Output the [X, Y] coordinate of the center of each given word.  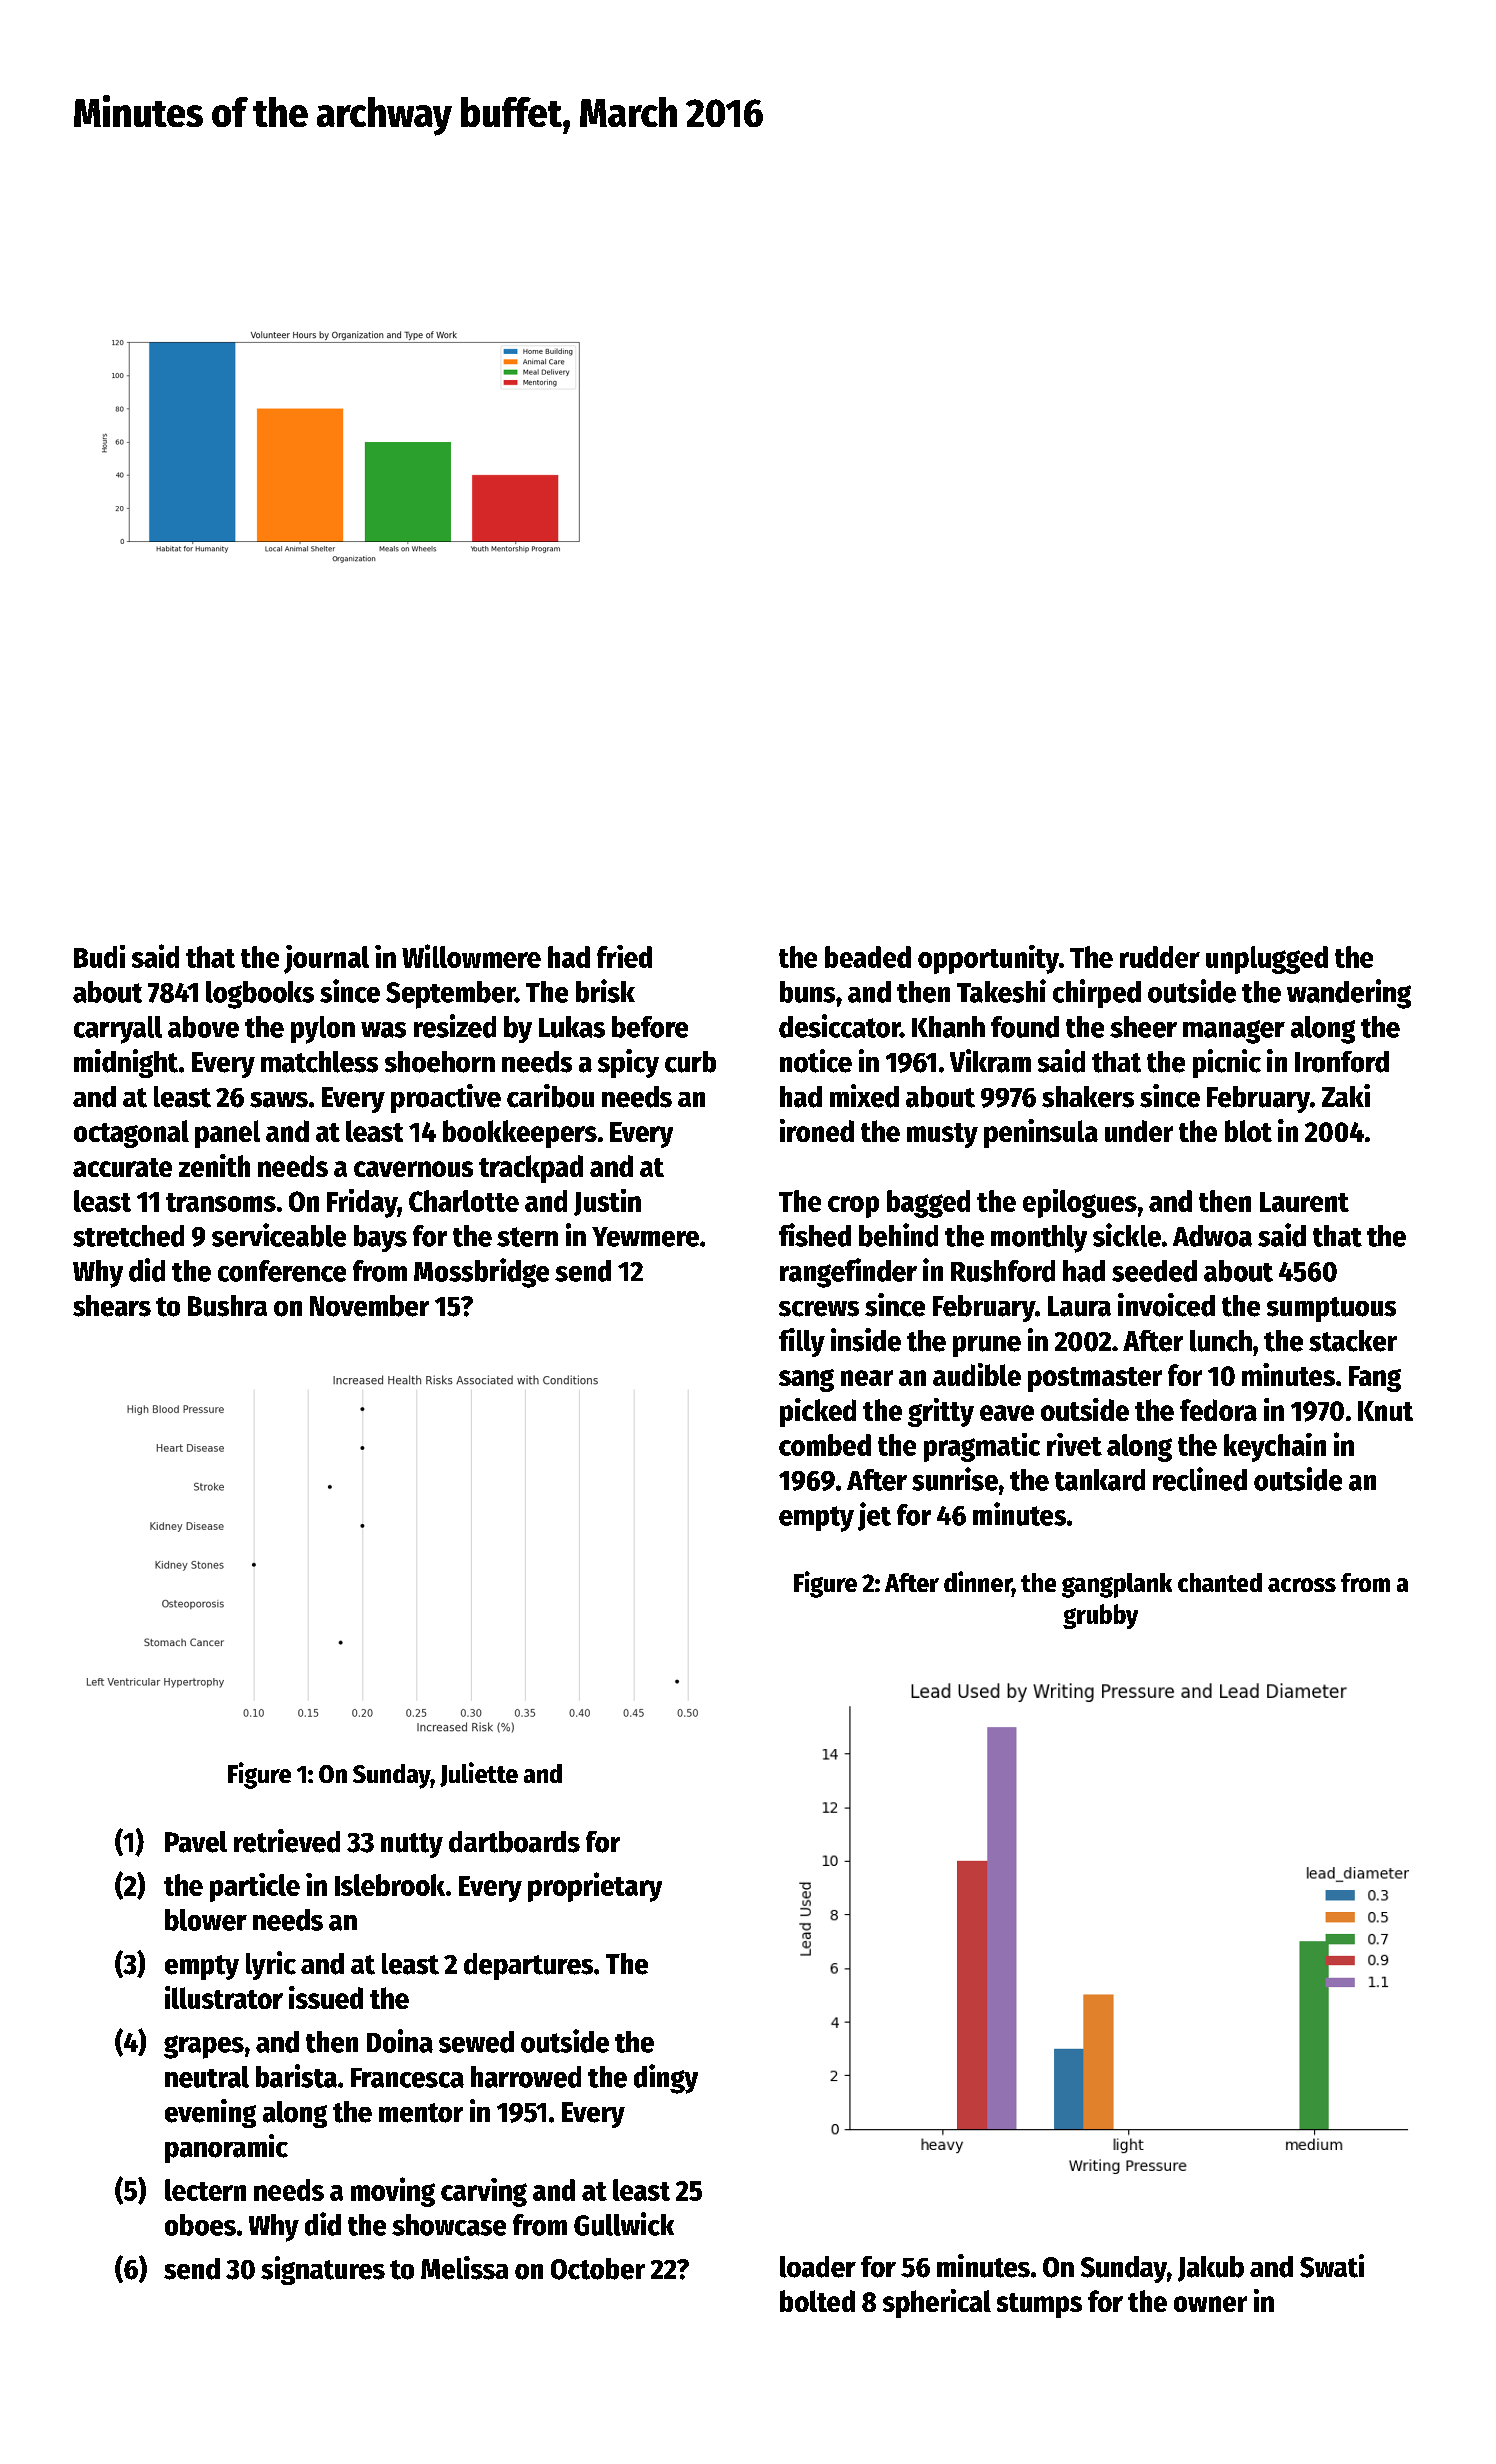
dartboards [514, 1842]
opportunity [988, 959]
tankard [1100, 1480]
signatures [323, 2270]
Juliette [479, 1774]
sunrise [955, 1479]
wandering [1349, 994]
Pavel [196, 1842]
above [203, 1027]
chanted [1220, 1582]
